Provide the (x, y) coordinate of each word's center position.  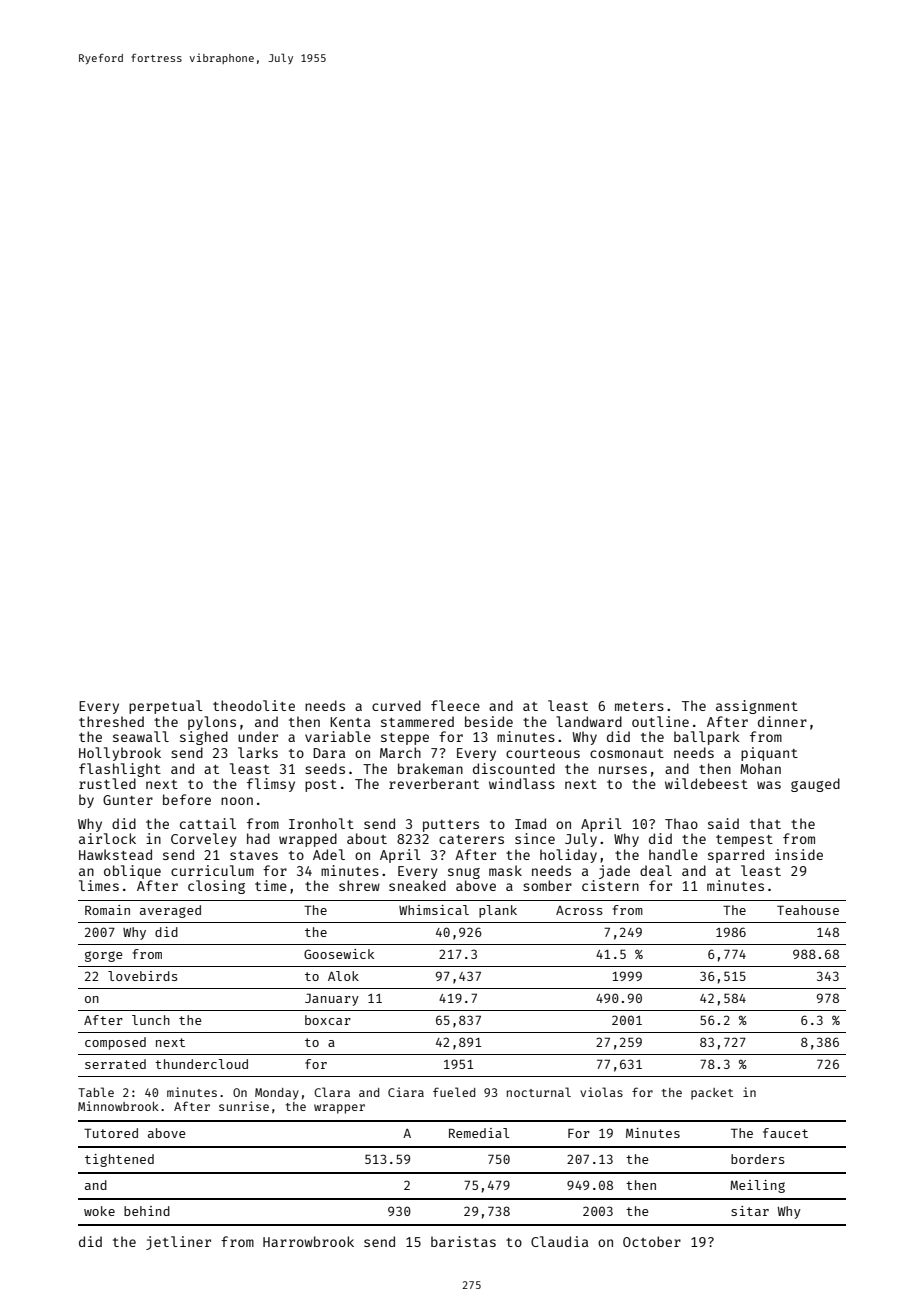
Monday (277, 1094)
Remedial (479, 1133)
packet (712, 1094)
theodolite (254, 705)
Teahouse (808, 910)
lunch (151, 1020)
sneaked (417, 885)
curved (396, 705)
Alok (343, 976)
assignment (757, 707)
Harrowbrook (308, 1241)
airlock (107, 838)
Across (579, 910)
